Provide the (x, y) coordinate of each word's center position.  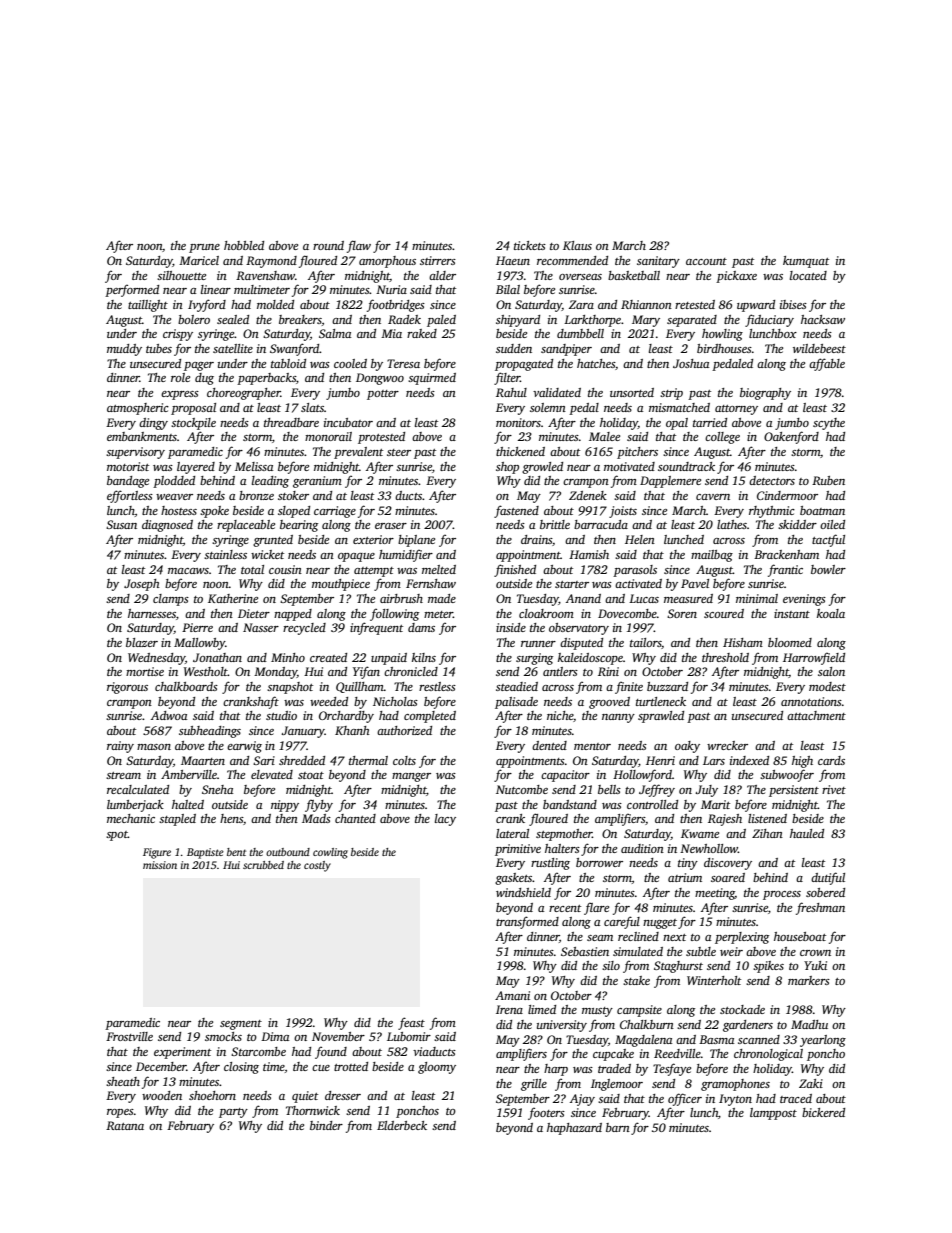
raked (422, 333)
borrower (599, 862)
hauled (807, 833)
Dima (275, 1036)
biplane (416, 541)
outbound (288, 852)
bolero (194, 319)
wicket (267, 554)
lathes (732, 524)
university (562, 1026)
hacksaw (823, 319)
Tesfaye (672, 1069)
